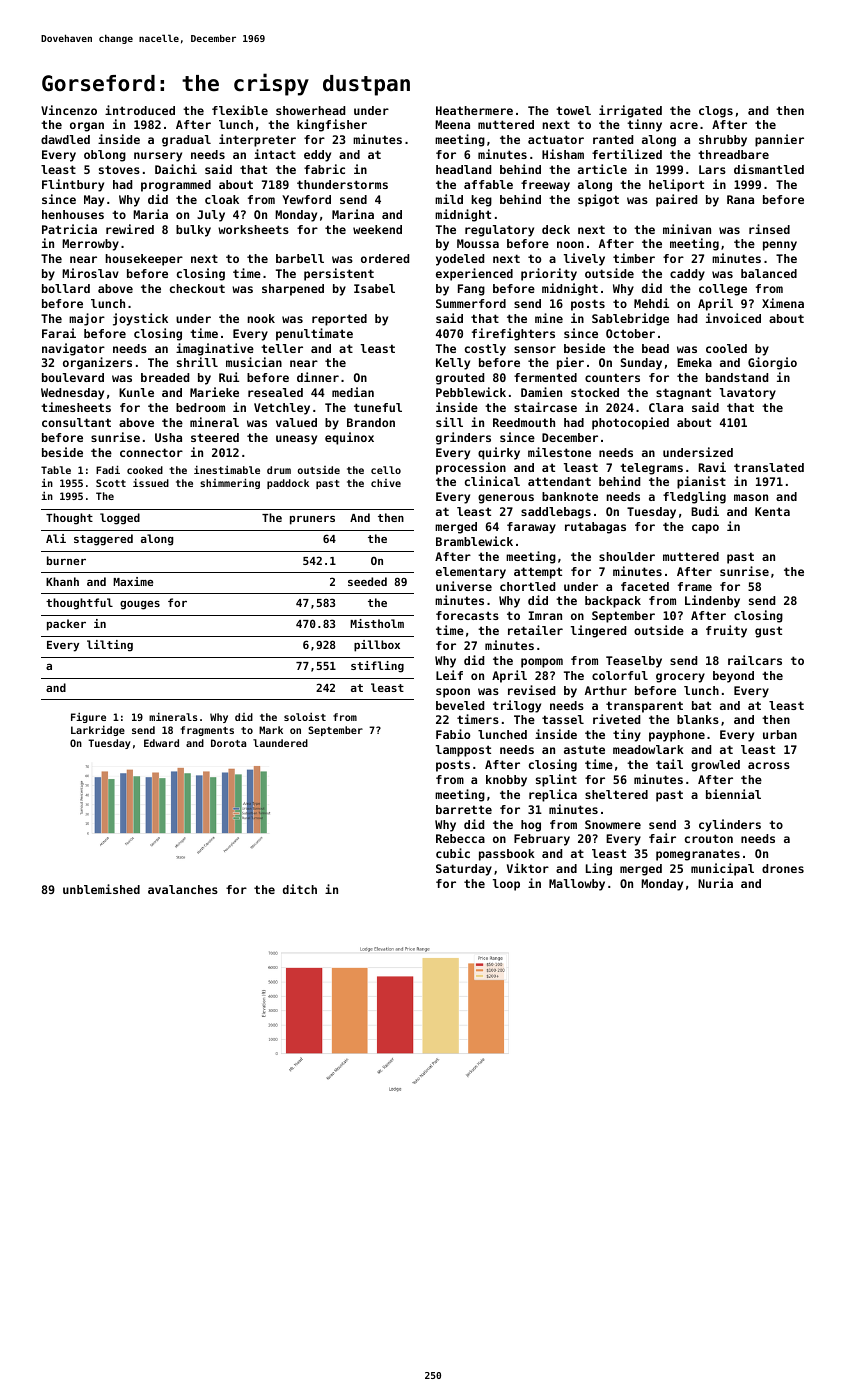 This screenshot has height=1400, width=849. I want to click on clogs, so click(716, 112).
